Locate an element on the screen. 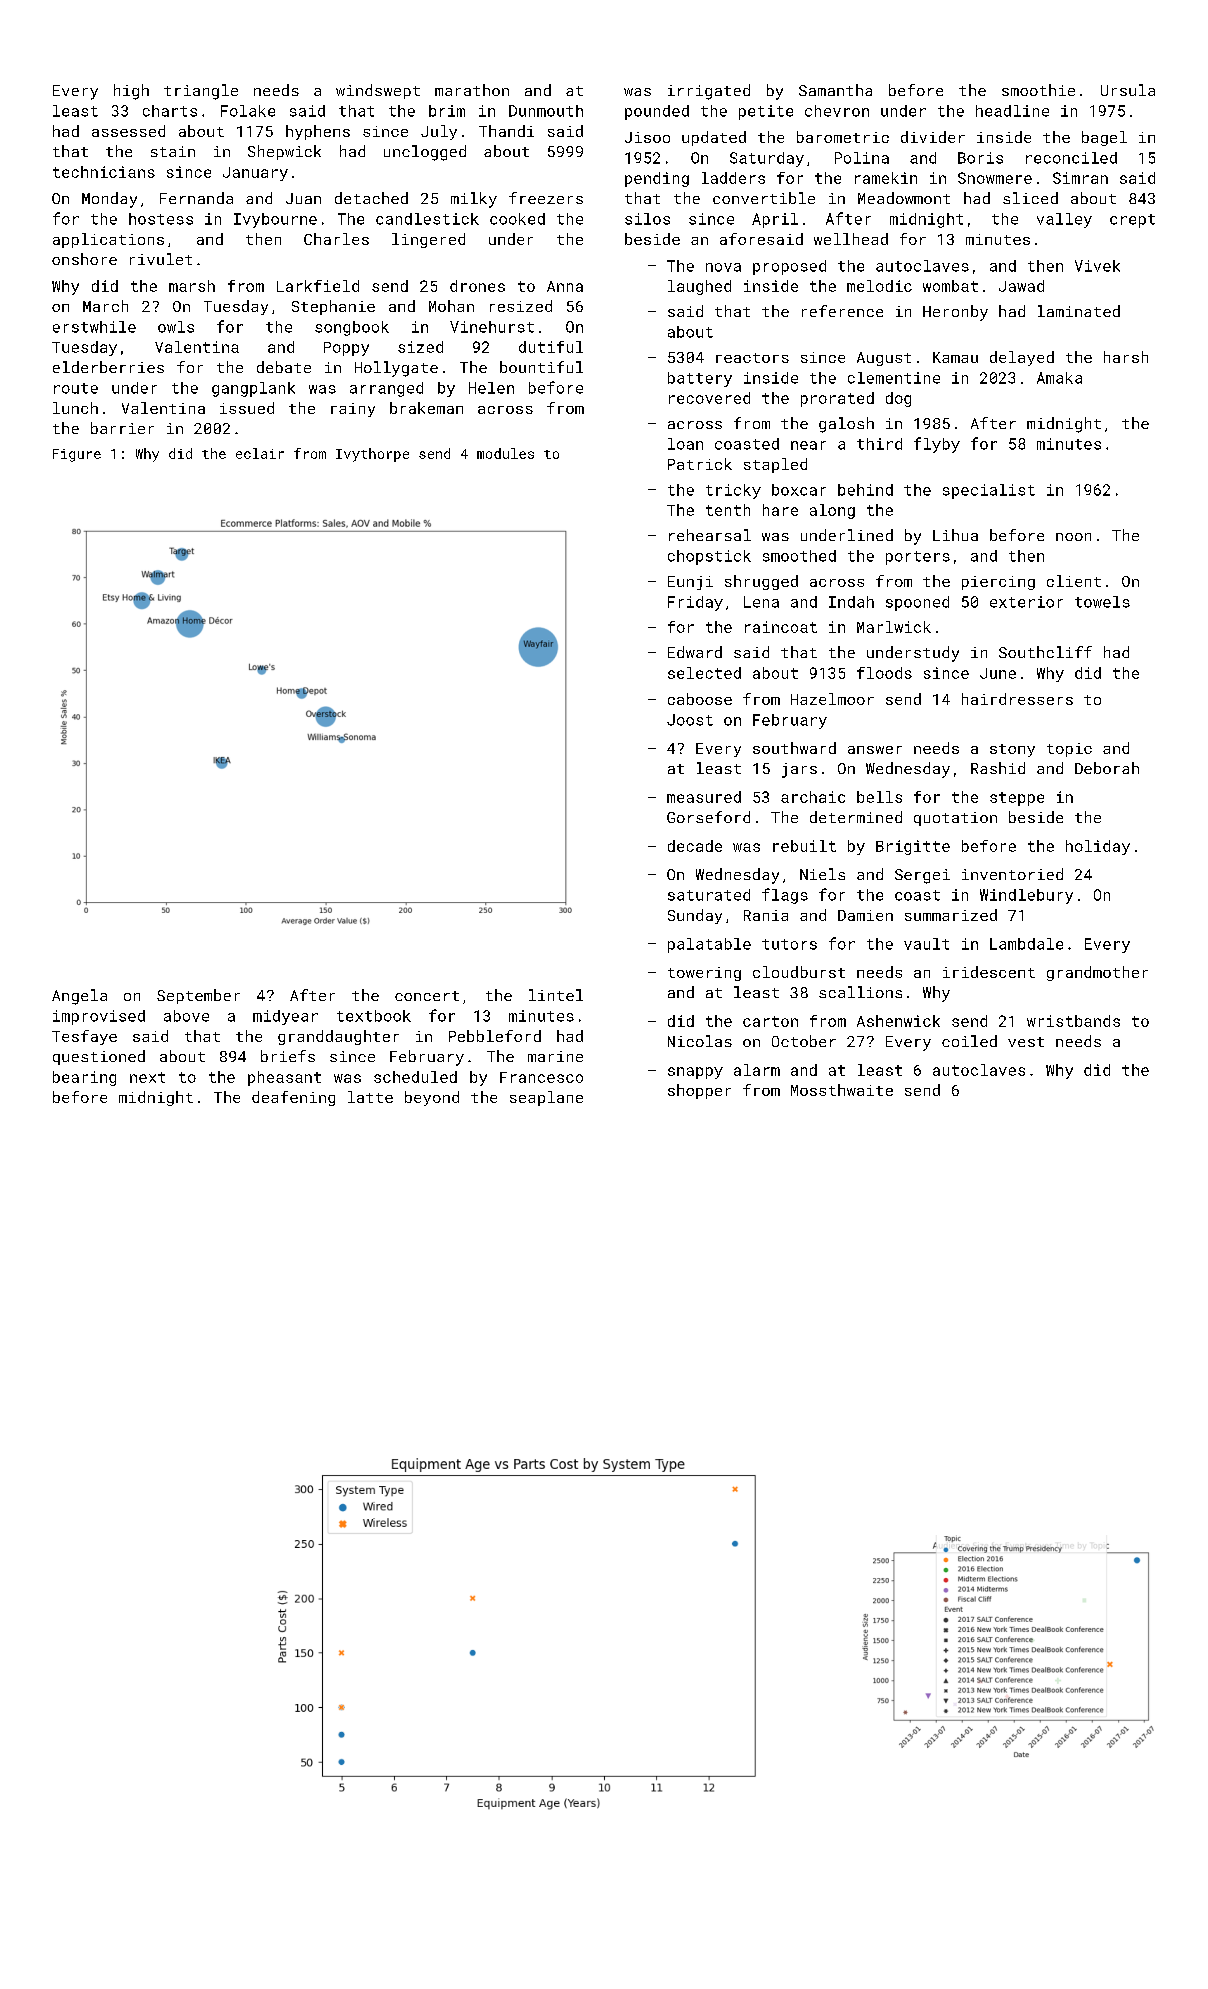  pheasant is located at coordinates (284, 1078).
